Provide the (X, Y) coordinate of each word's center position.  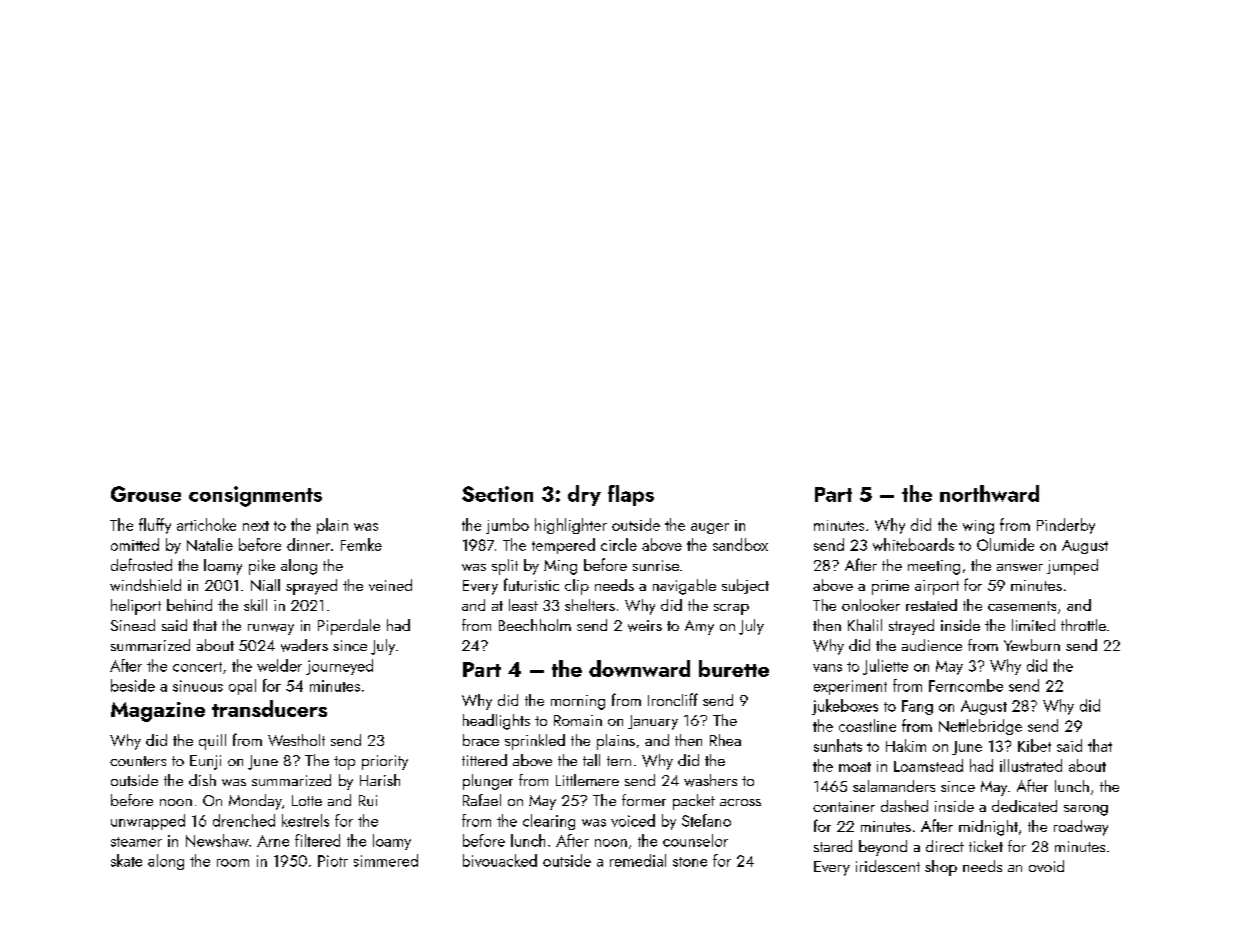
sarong (1086, 810)
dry (584, 495)
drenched (244, 820)
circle (619, 544)
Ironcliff (673, 699)
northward (989, 493)
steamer (136, 842)
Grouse (146, 494)
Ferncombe (966, 685)
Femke (361, 544)
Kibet (1034, 745)
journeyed (339, 667)
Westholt (296, 740)
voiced (633, 820)
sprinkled (535, 742)
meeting (934, 567)
